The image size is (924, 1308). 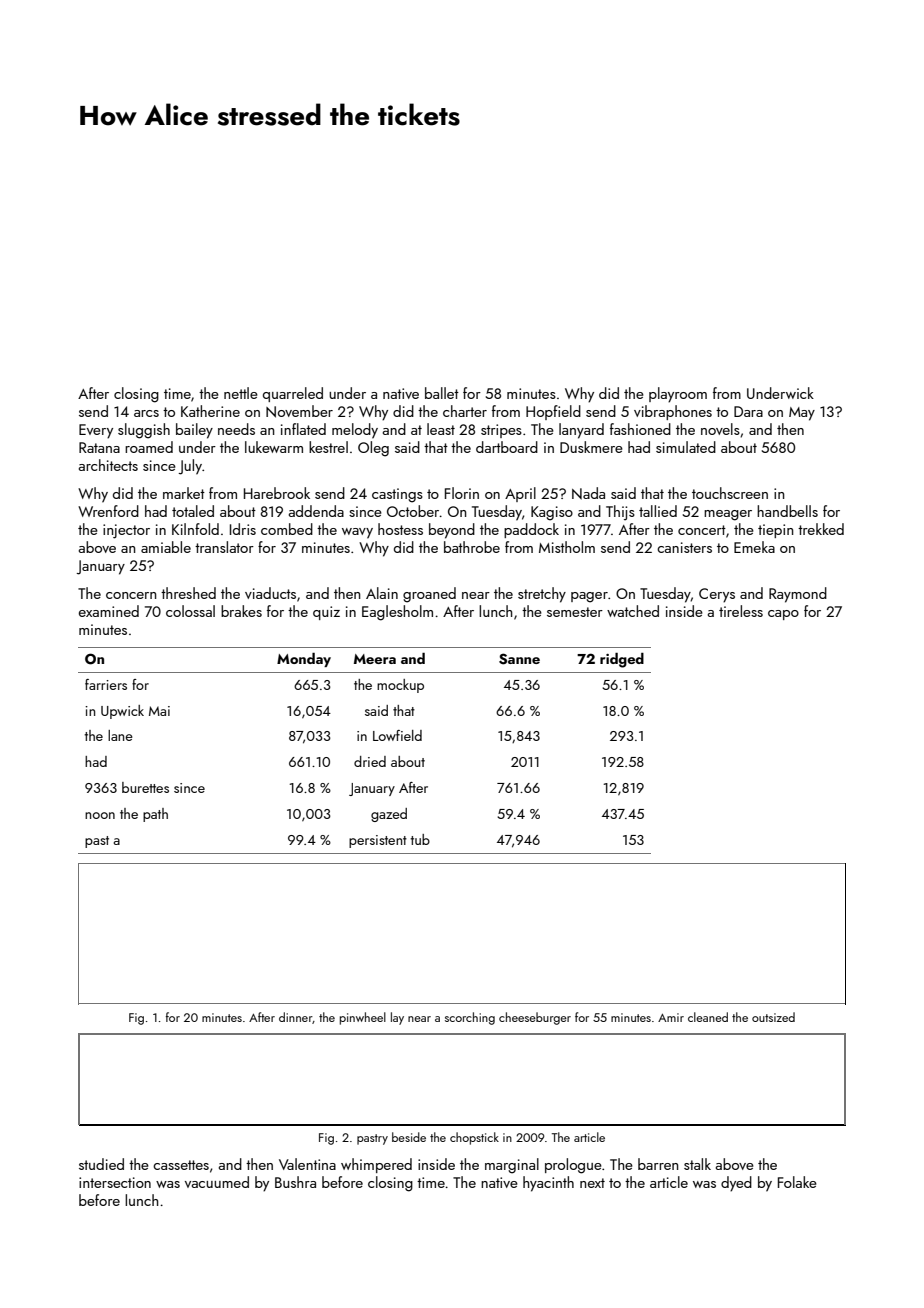 What do you see at coordinates (472, 547) in the image?
I see `bathrobe` at bounding box center [472, 547].
